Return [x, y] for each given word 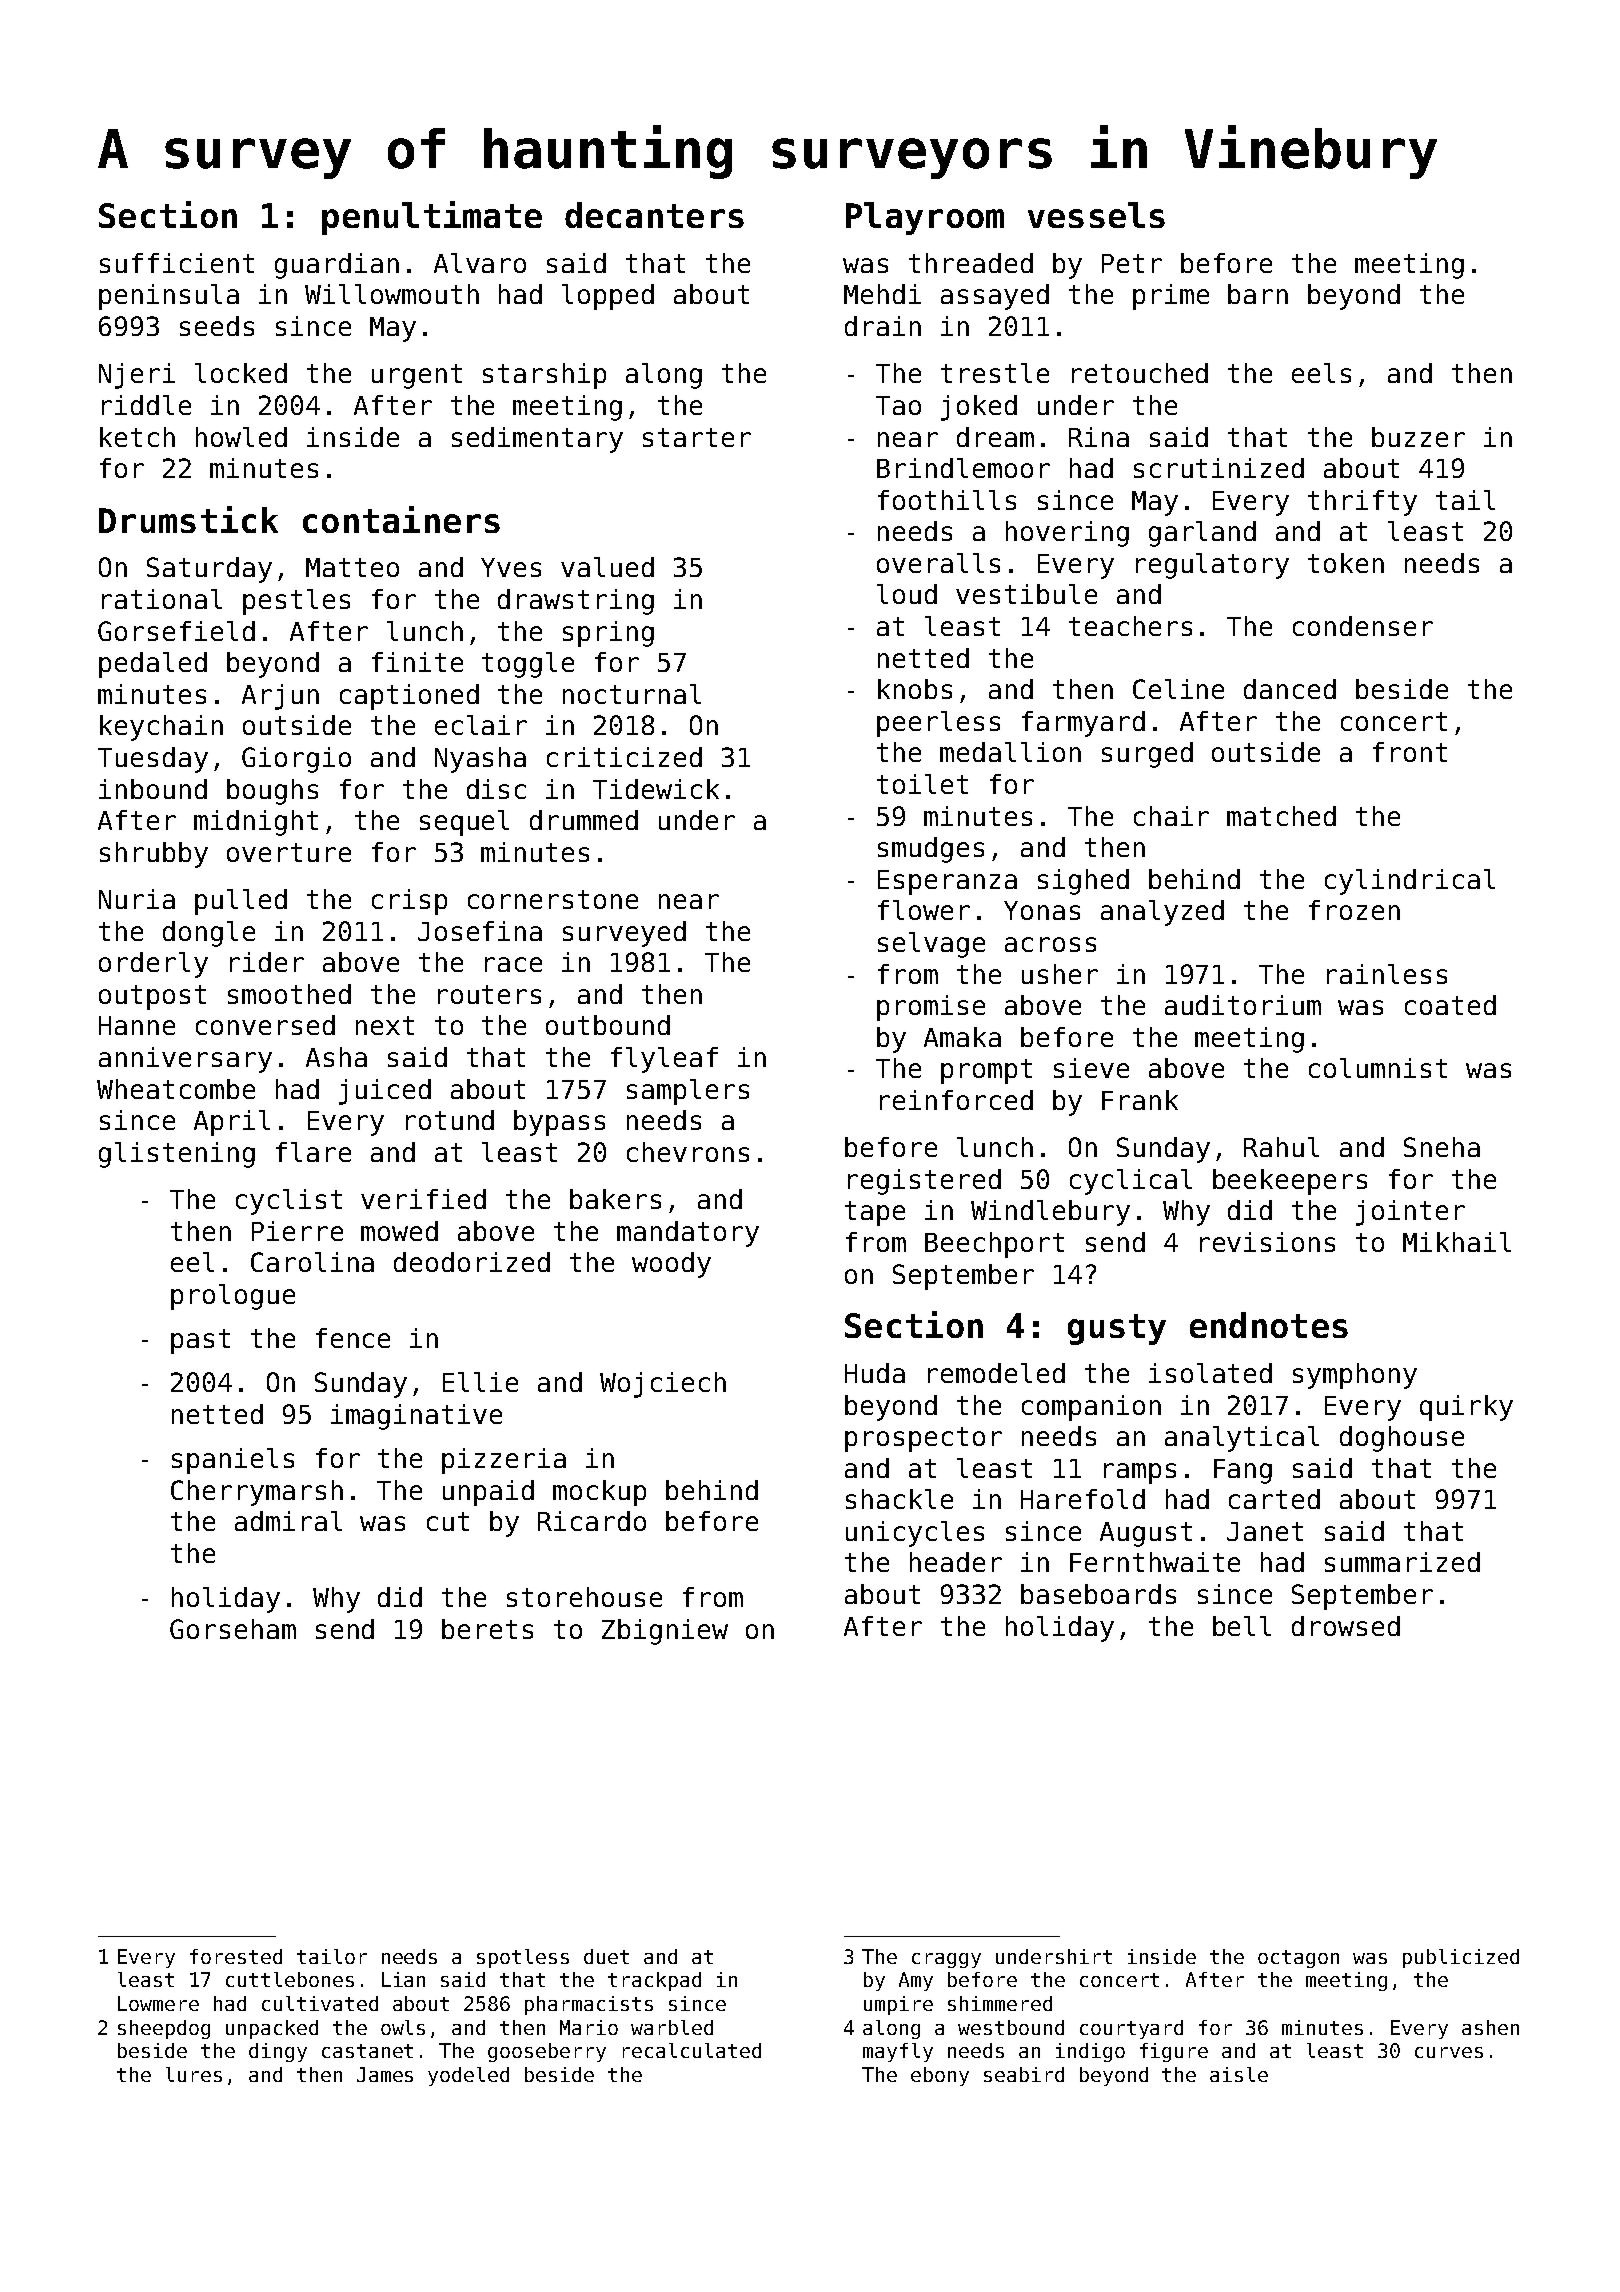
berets [487, 1629]
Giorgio [296, 760]
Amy [916, 1981]
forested [236, 1956]
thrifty [1362, 503]
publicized [1461, 1958]
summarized [1402, 1562]
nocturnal [632, 694]
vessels [1096, 215]
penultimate [432, 218]
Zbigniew [665, 1632]
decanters [654, 215]
